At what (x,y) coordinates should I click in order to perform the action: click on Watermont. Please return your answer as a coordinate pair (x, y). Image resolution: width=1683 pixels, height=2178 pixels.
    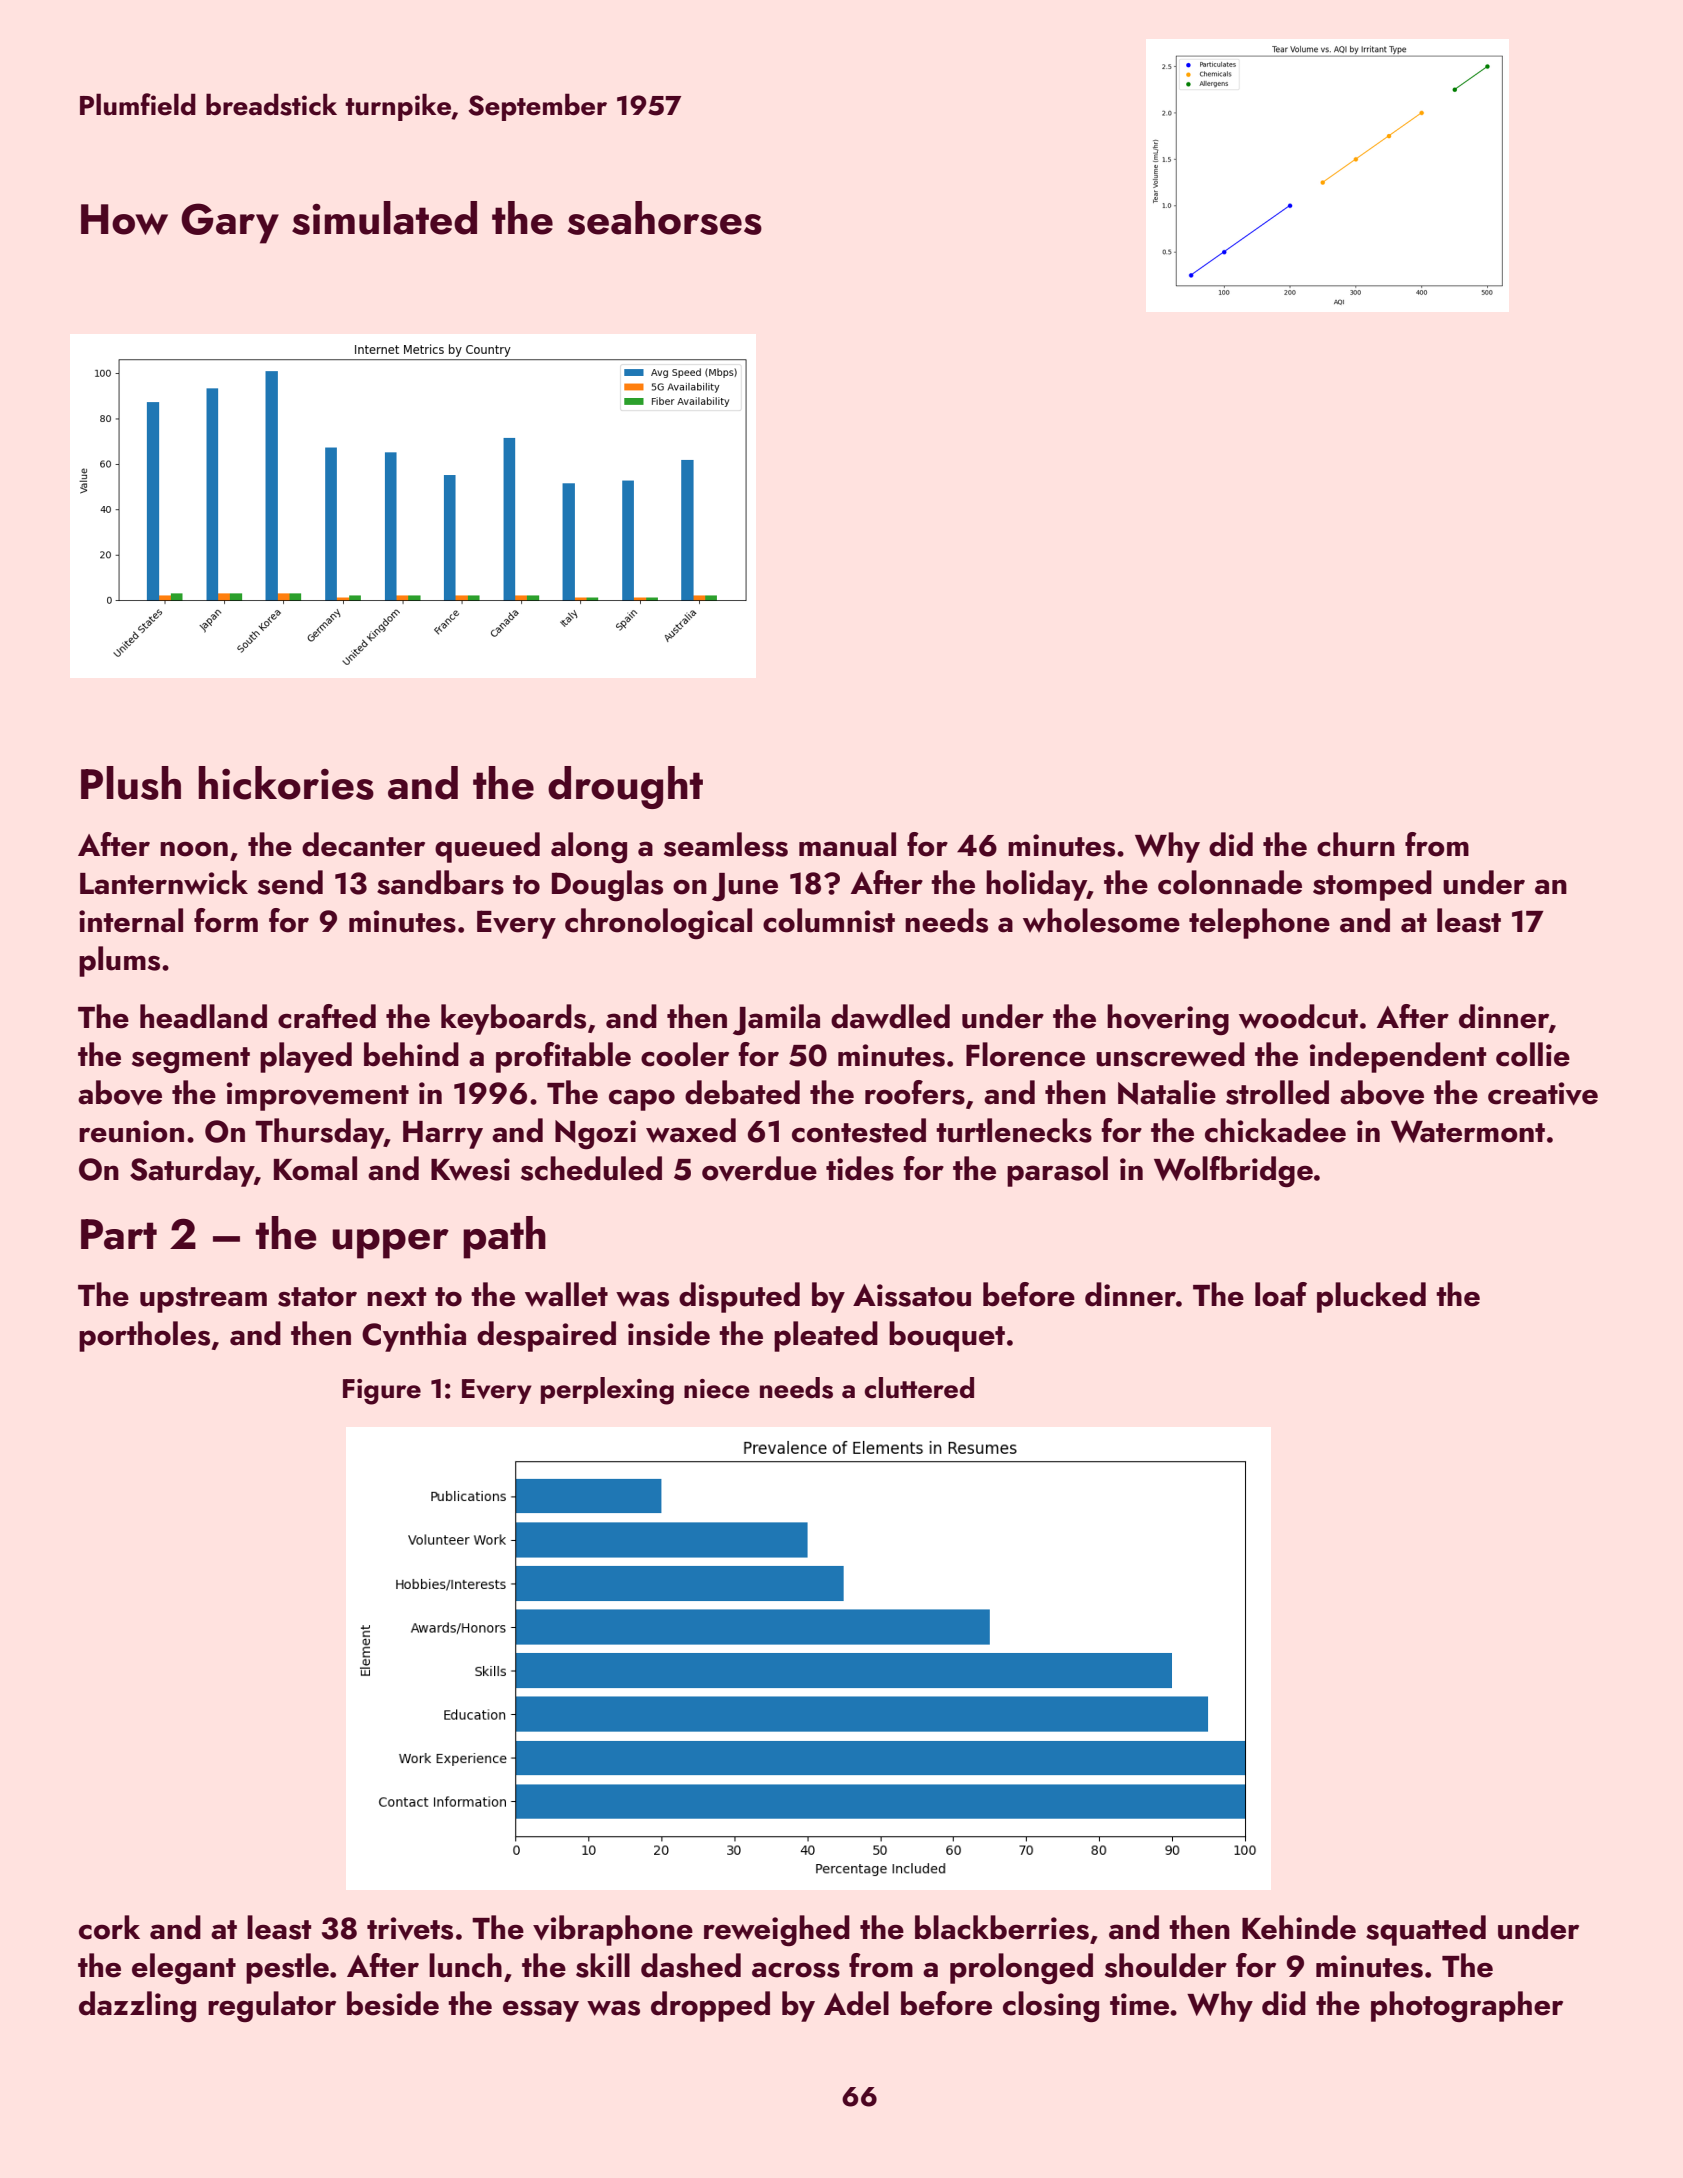
    Looking at the image, I should click on (1468, 1131).
